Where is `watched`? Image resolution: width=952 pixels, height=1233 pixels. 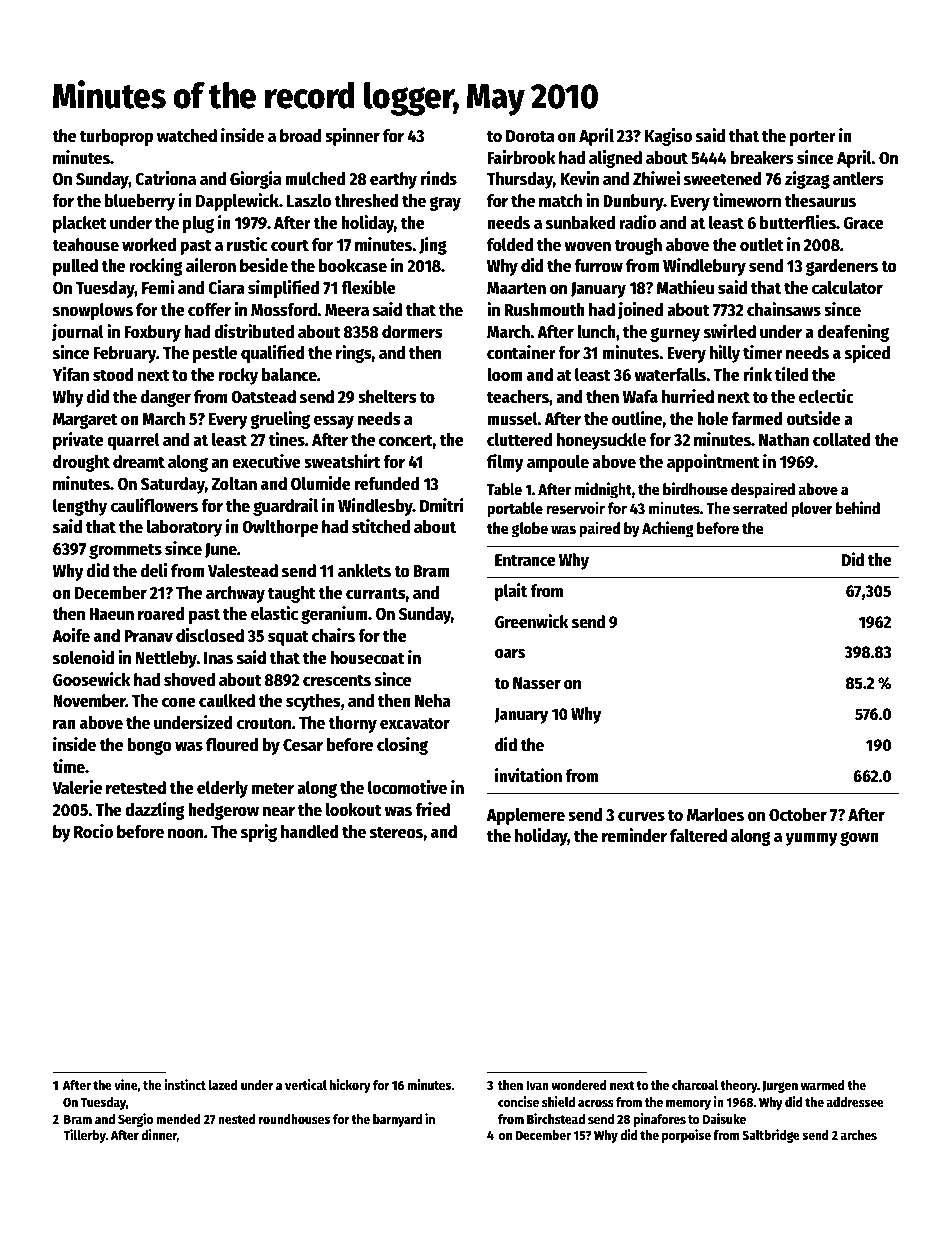
watched is located at coordinates (187, 136).
